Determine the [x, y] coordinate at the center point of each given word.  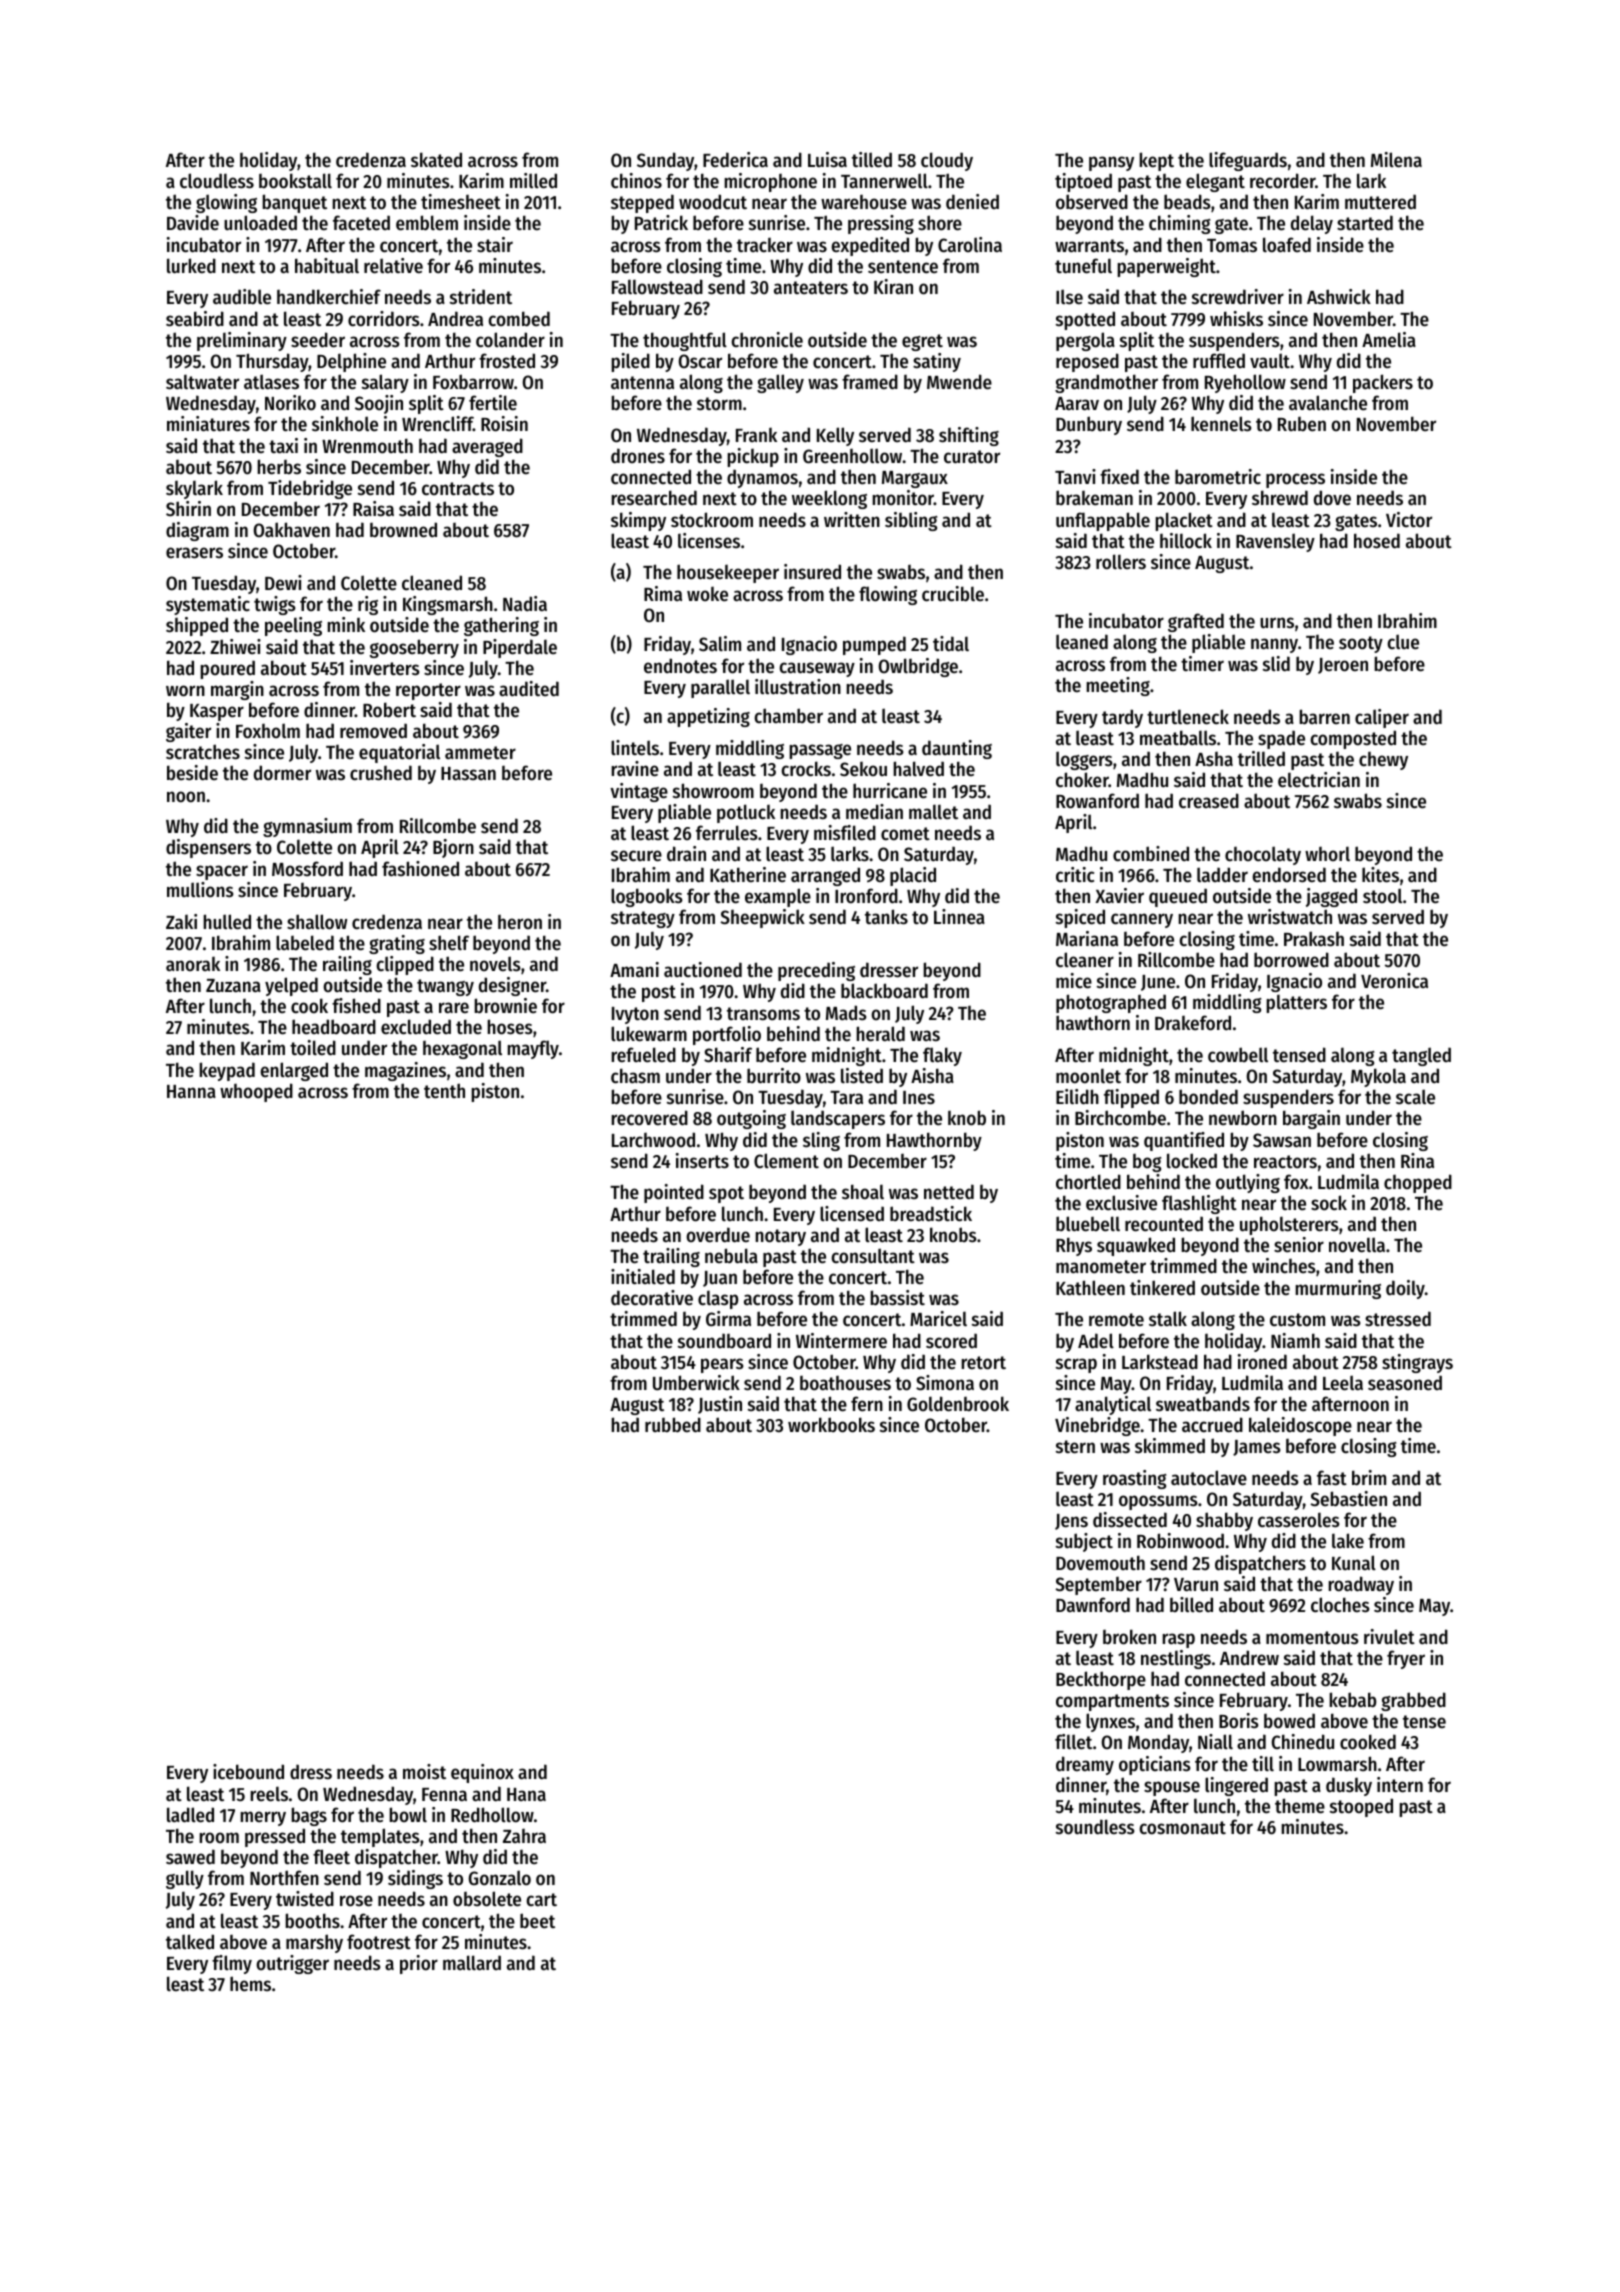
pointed [674, 1193]
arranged [825, 876]
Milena [1396, 160]
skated [436, 160]
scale [1415, 1097]
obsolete [487, 1899]
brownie [505, 1005]
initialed [643, 1276]
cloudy [947, 161]
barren [1324, 716]
